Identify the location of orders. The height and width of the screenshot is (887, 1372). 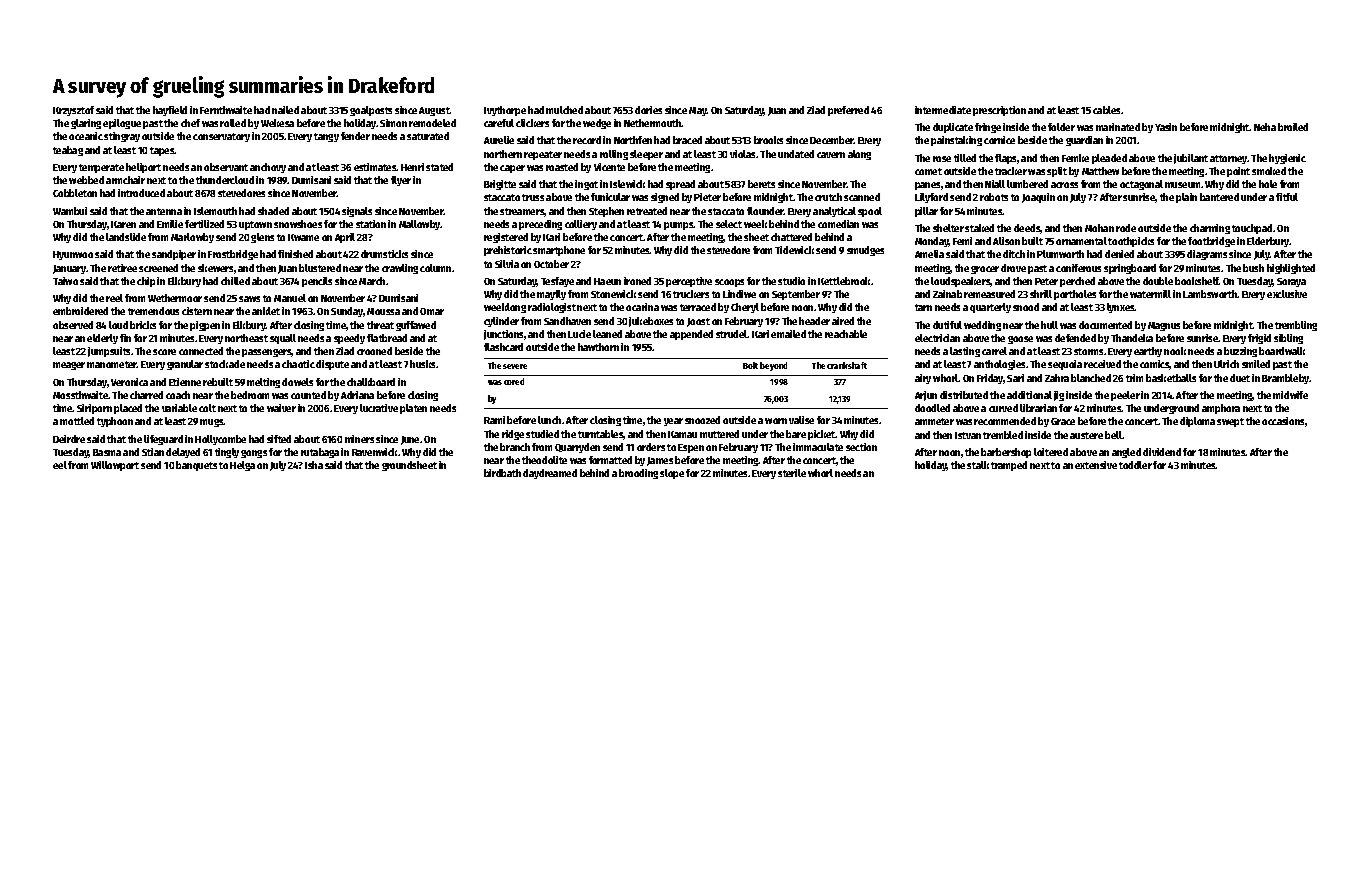
(651, 447).
